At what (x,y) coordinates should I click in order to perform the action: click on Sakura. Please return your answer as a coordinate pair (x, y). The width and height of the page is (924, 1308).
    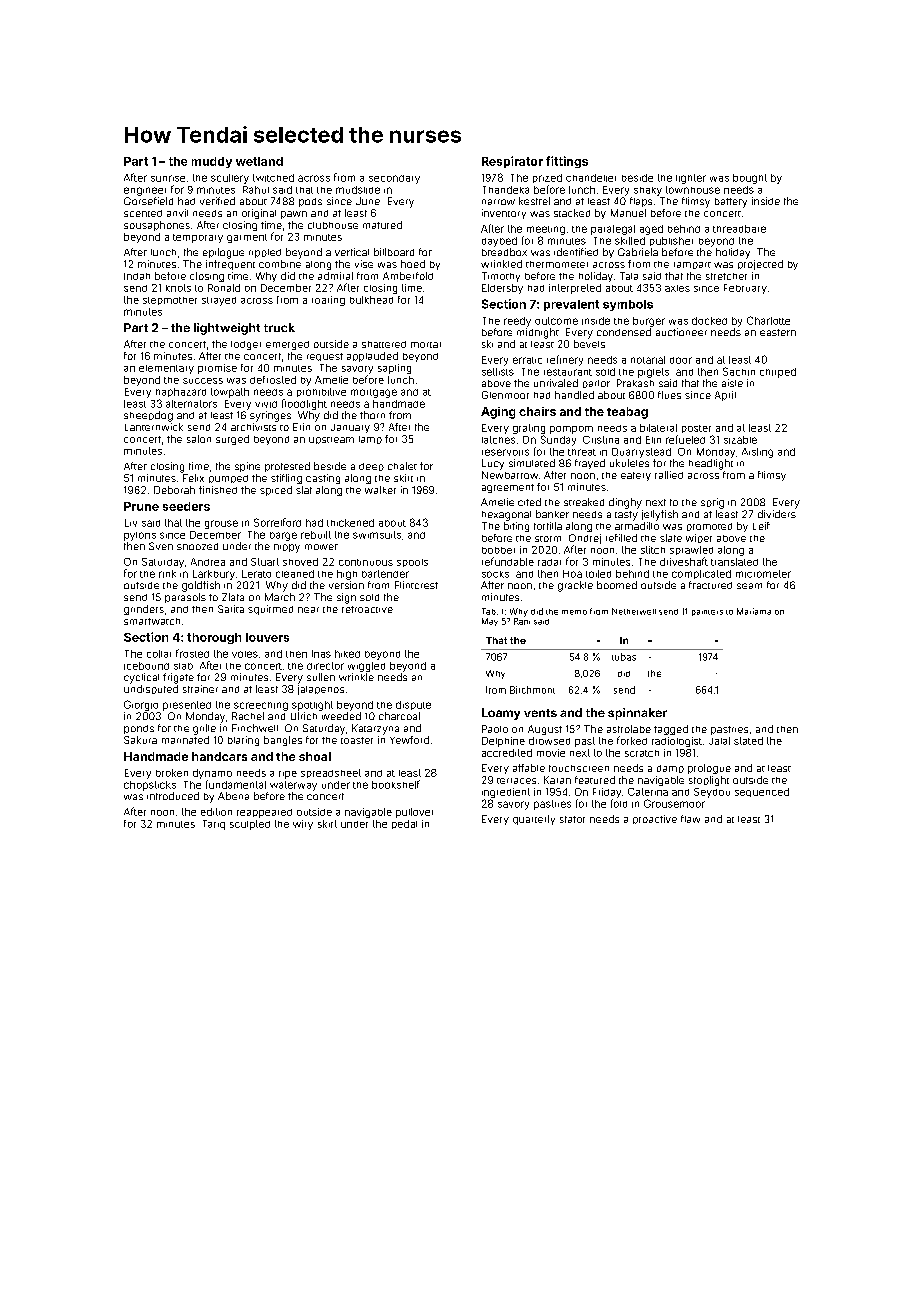
    Looking at the image, I should click on (140, 740).
